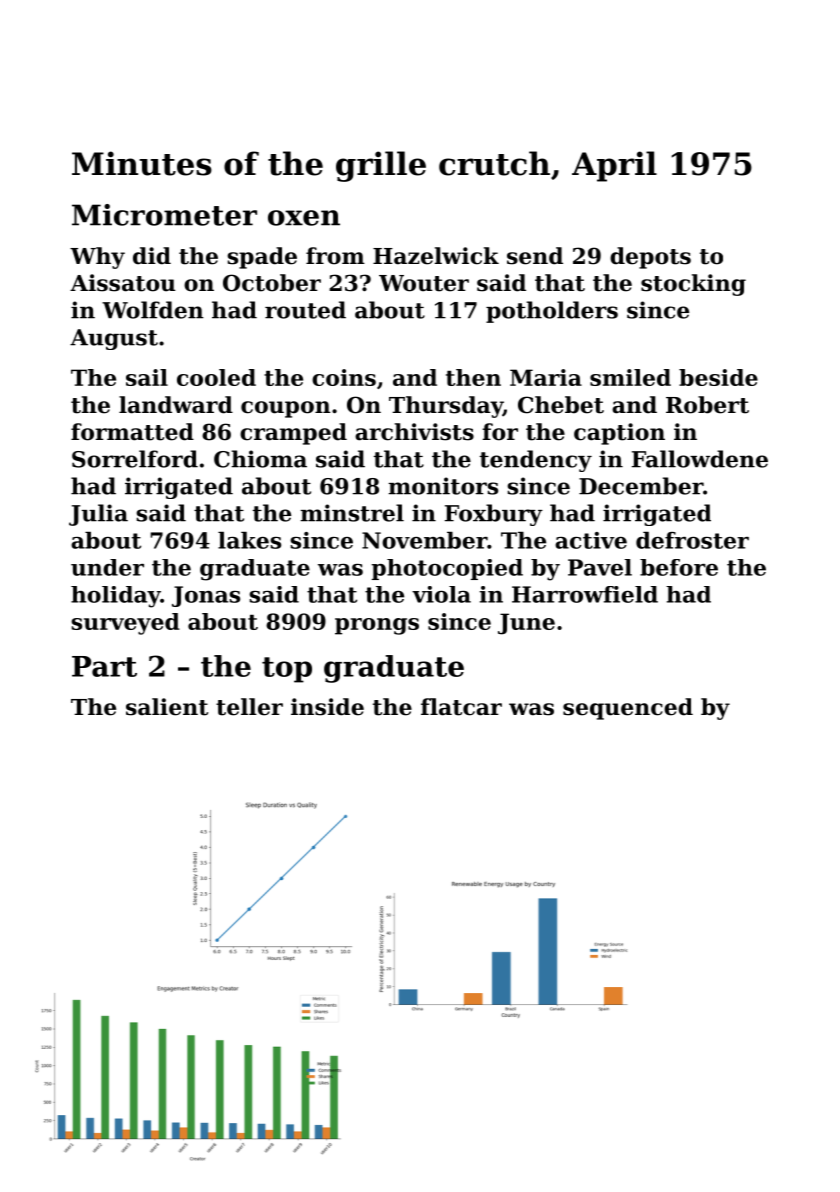 This page has width=840, height=1192. Describe the element at coordinates (630, 377) in the page. I see `smiled` at that location.
